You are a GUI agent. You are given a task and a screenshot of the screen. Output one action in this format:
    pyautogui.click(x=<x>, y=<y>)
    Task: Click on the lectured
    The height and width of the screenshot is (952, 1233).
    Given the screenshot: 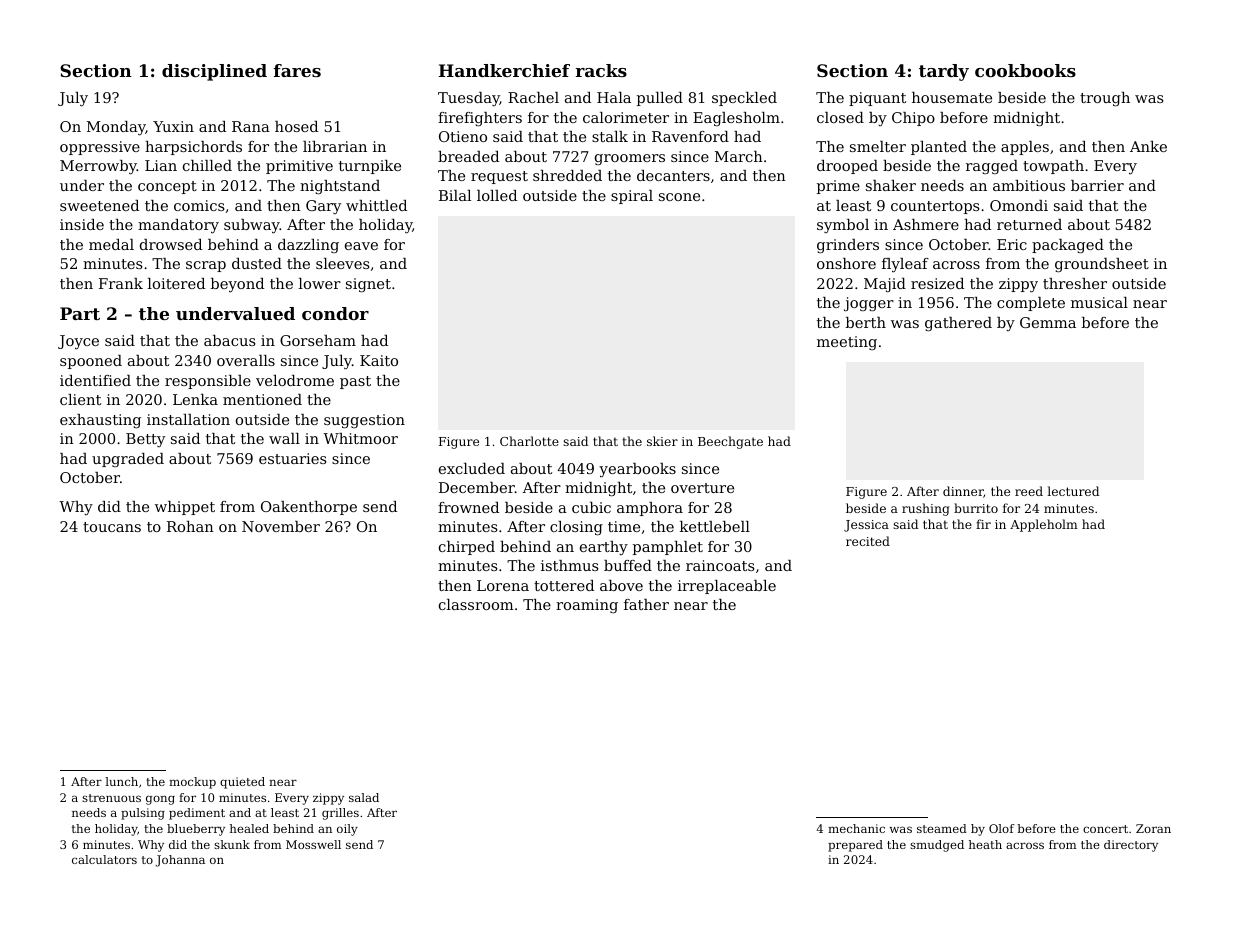 What is the action you would take?
    pyautogui.click(x=1073, y=491)
